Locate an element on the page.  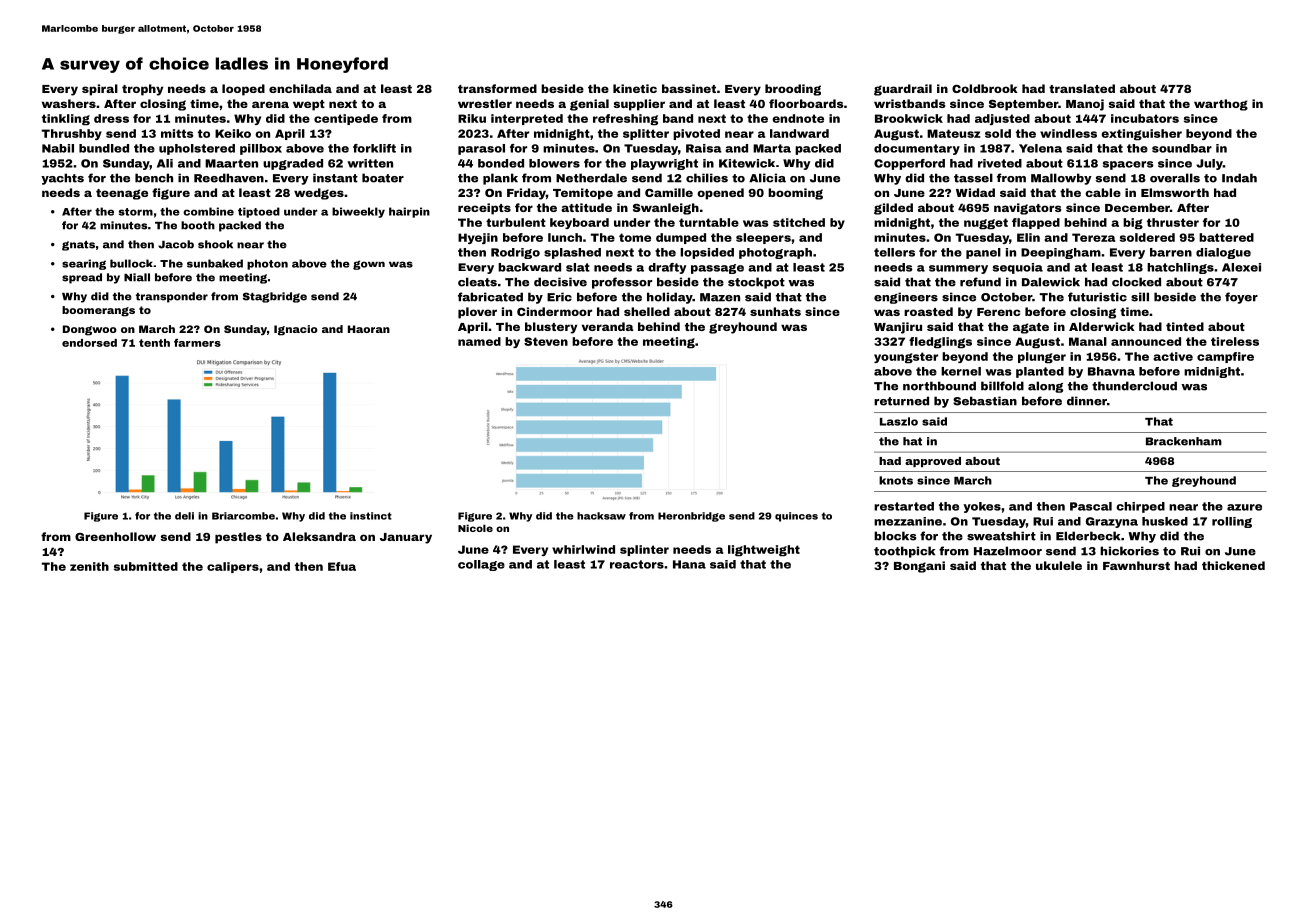
enchilada is located at coordinates (300, 88).
